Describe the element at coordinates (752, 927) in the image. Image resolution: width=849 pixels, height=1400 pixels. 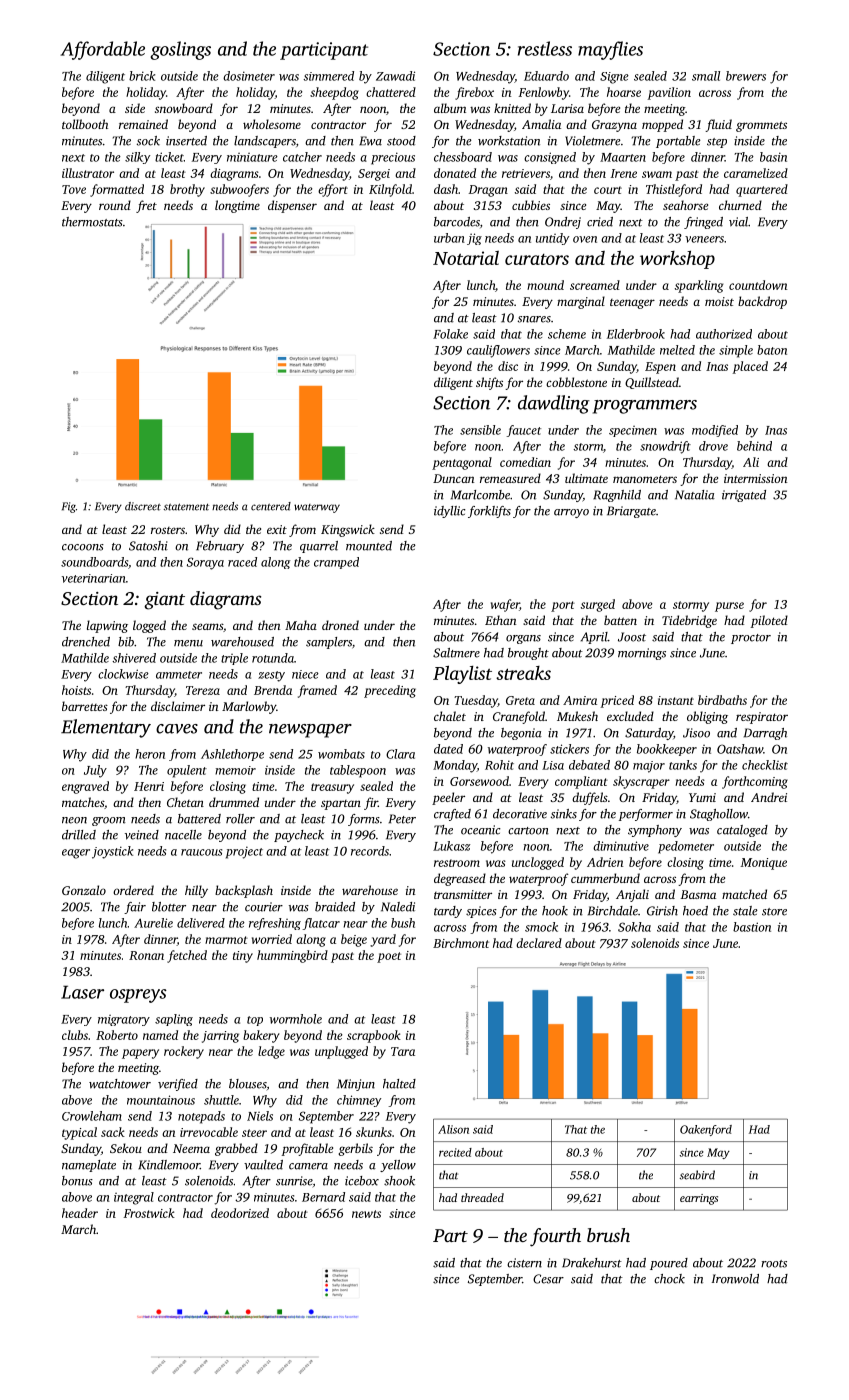
I see `bastion` at that location.
